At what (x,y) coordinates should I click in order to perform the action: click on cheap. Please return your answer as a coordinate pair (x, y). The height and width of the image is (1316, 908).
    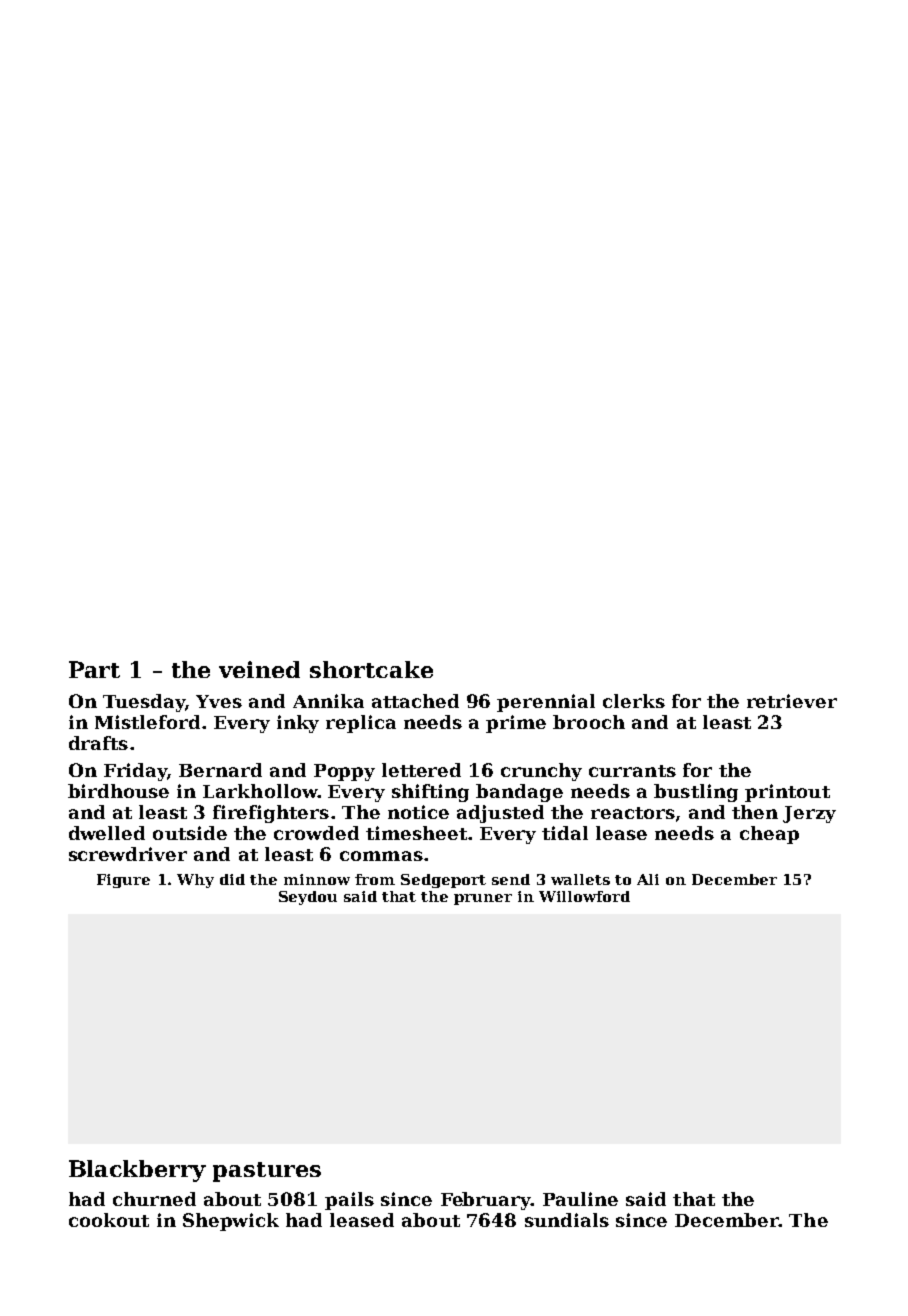
    Looking at the image, I should click on (769, 835).
